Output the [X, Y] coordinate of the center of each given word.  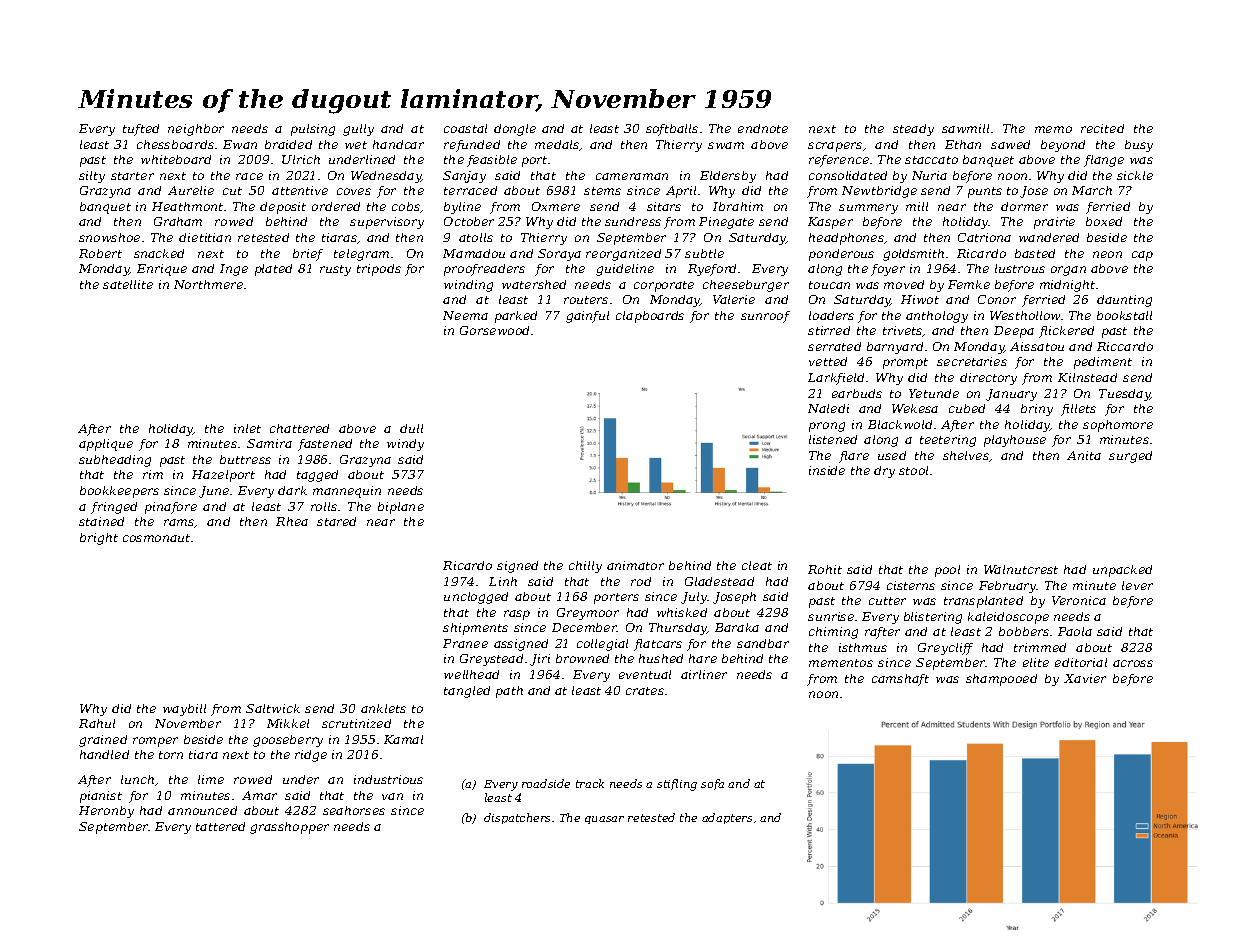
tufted [141, 130]
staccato [931, 160]
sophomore [1118, 426]
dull [411, 428]
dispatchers [517, 818]
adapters [727, 818]
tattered [220, 826]
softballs [672, 130]
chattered [299, 428]
